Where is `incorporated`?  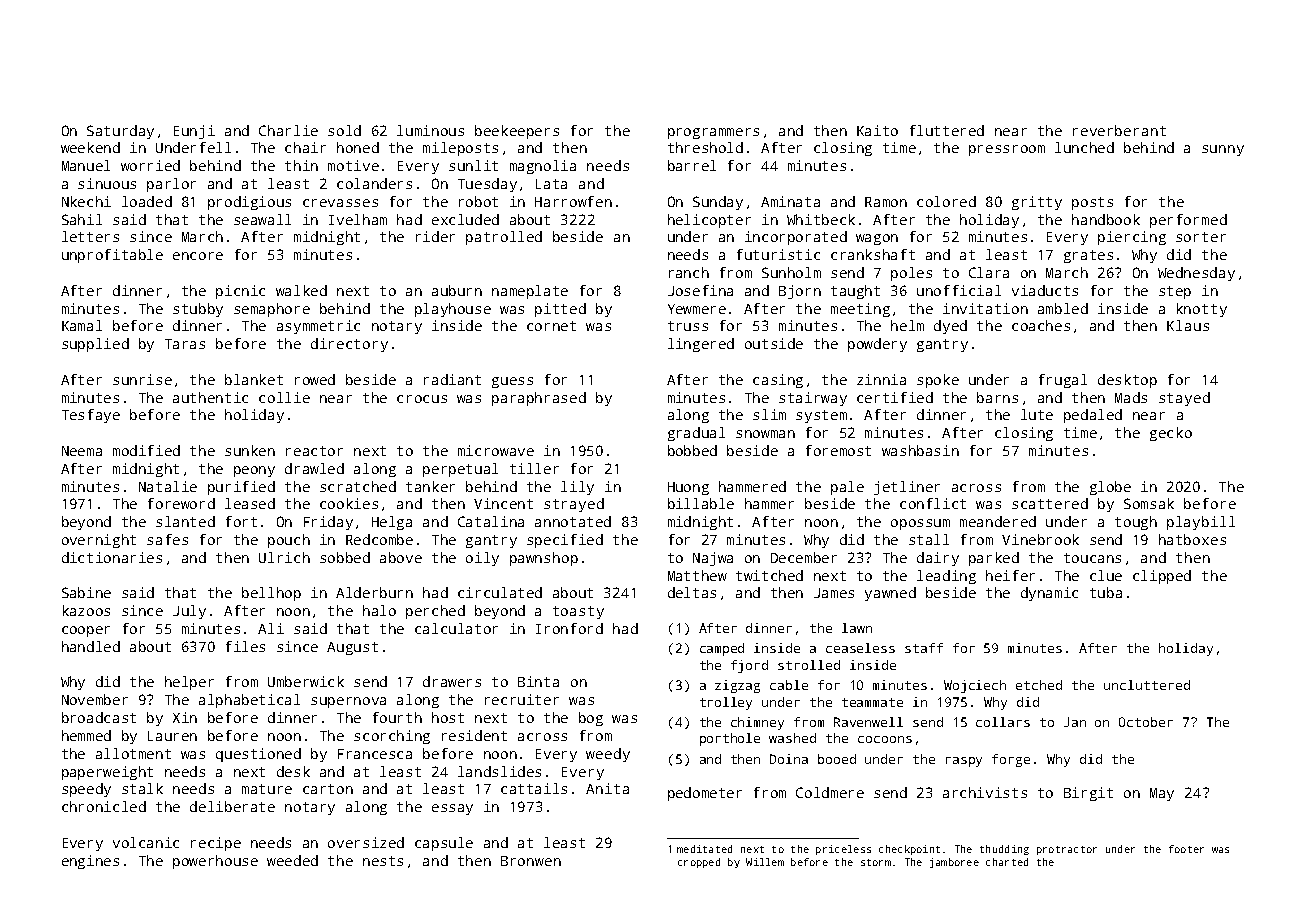 incorporated is located at coordinates (796, 238).
